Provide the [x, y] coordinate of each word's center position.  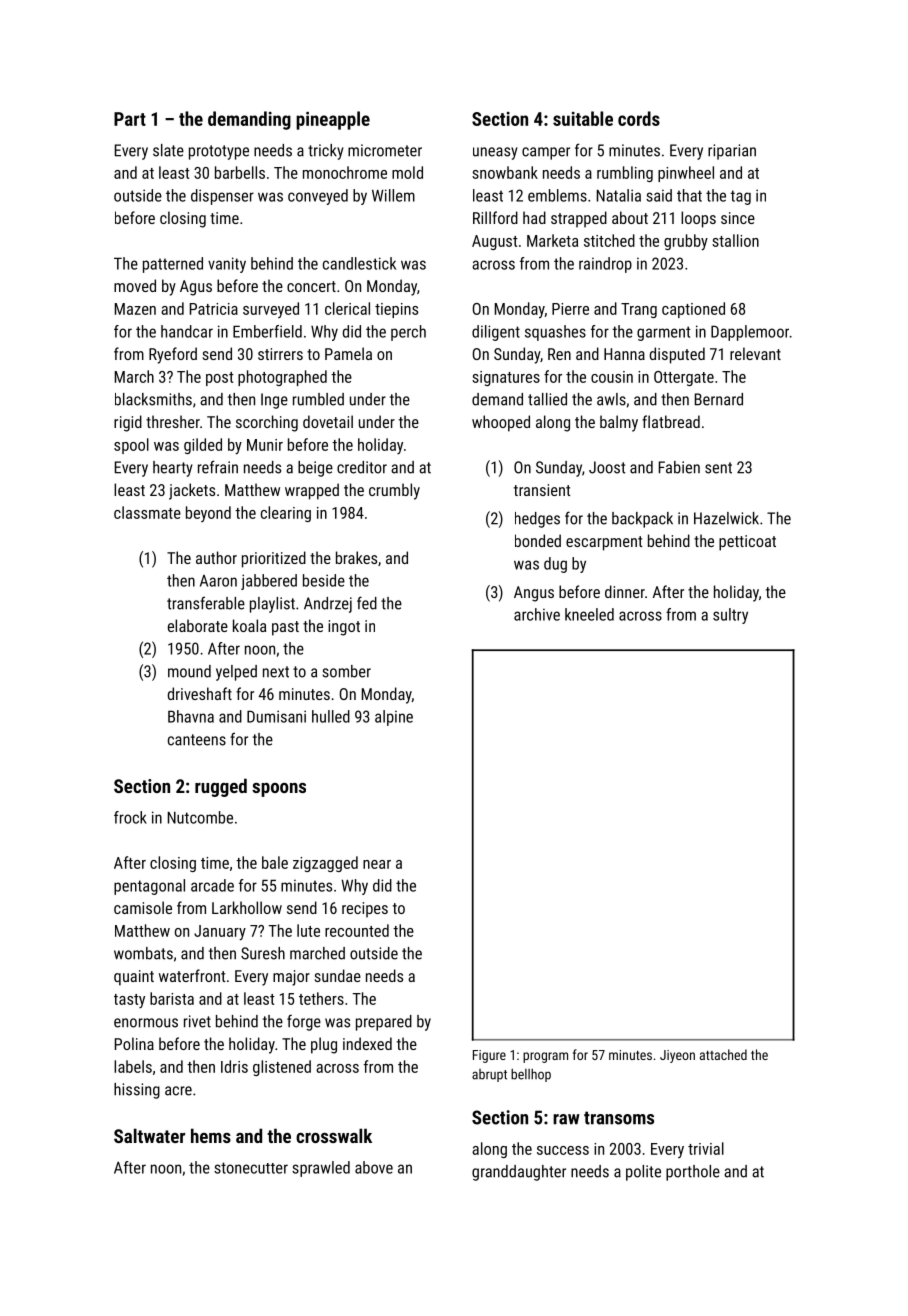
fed [367, 603]
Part [130, 119]
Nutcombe [200, 817]
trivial [706, 1148]
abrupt [489, 1075]
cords [639, 118]
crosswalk [334, 1135]
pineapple [333, 120]
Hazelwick [726, 518]
